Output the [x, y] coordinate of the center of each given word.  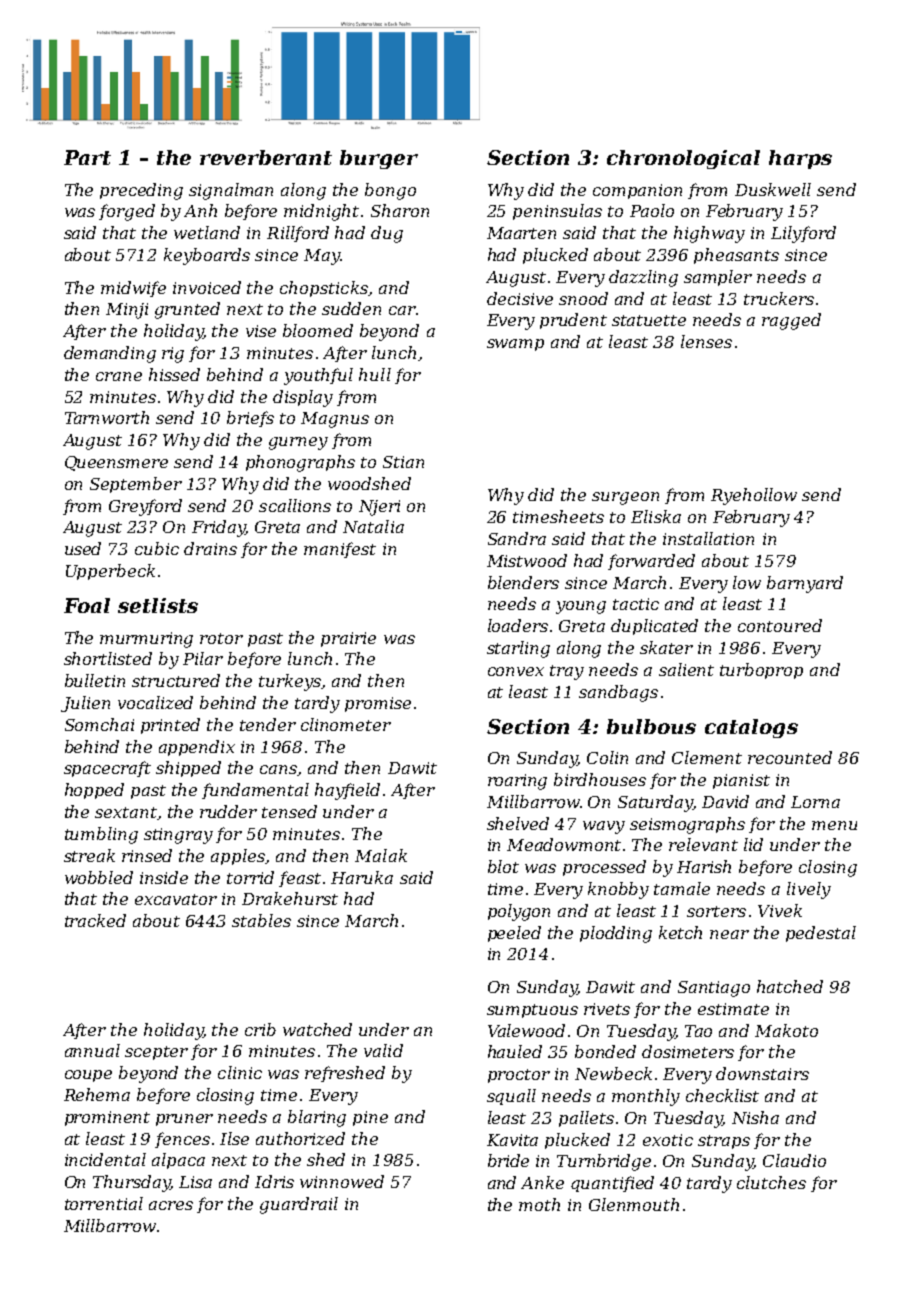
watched [317, 1029]
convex [516, 671]
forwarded [651, 562]
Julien [85, 704]
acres [171, 1205]
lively [809, 890]
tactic [636, 604]
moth [539, 1204]
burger [379, 159]
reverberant [266, 157]
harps [800, 159]
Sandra [517, 538]
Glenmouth [634, 1204]
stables [261, 920]
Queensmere [116, 463]
